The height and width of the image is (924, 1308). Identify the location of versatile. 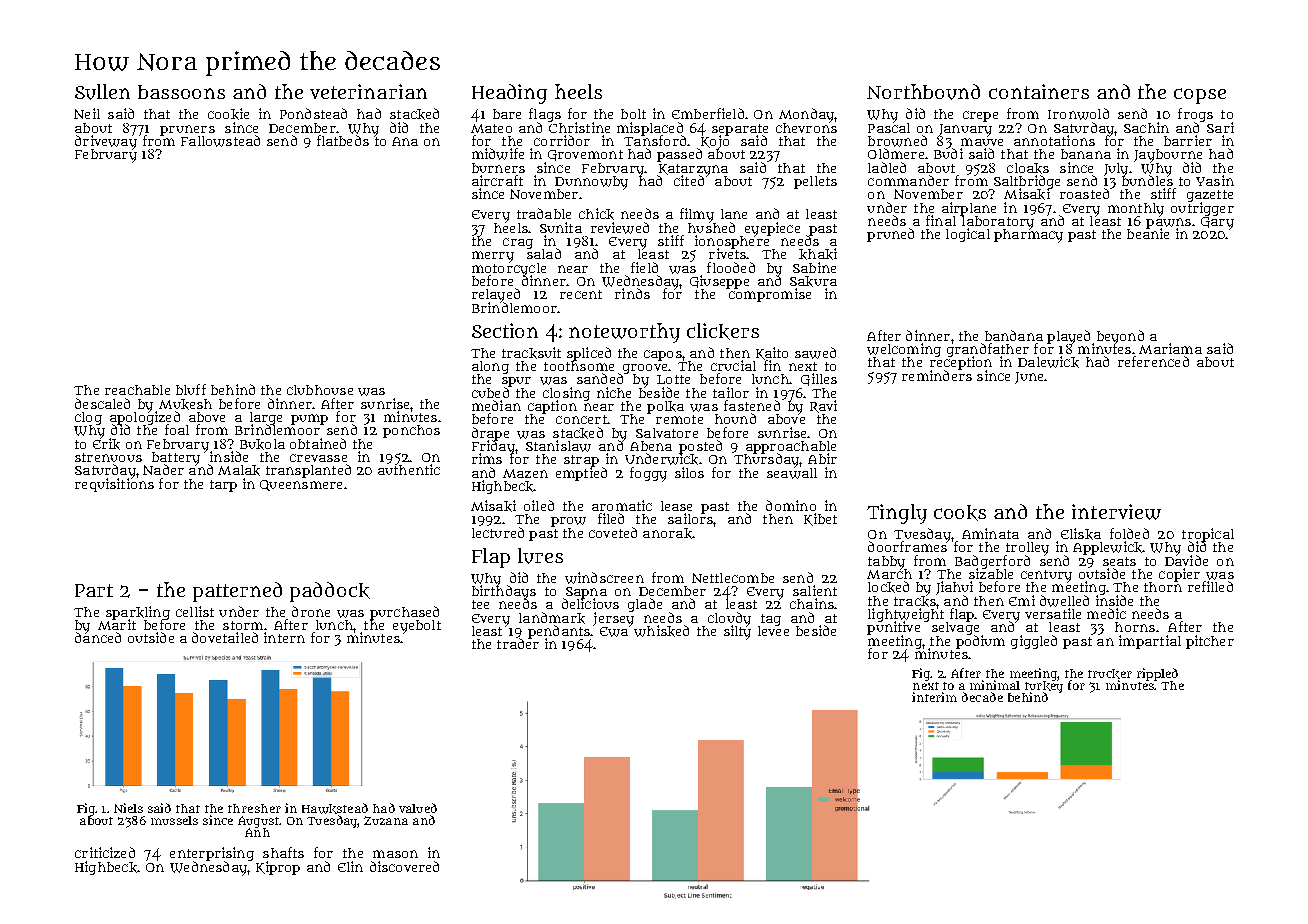
(1053, 613).
